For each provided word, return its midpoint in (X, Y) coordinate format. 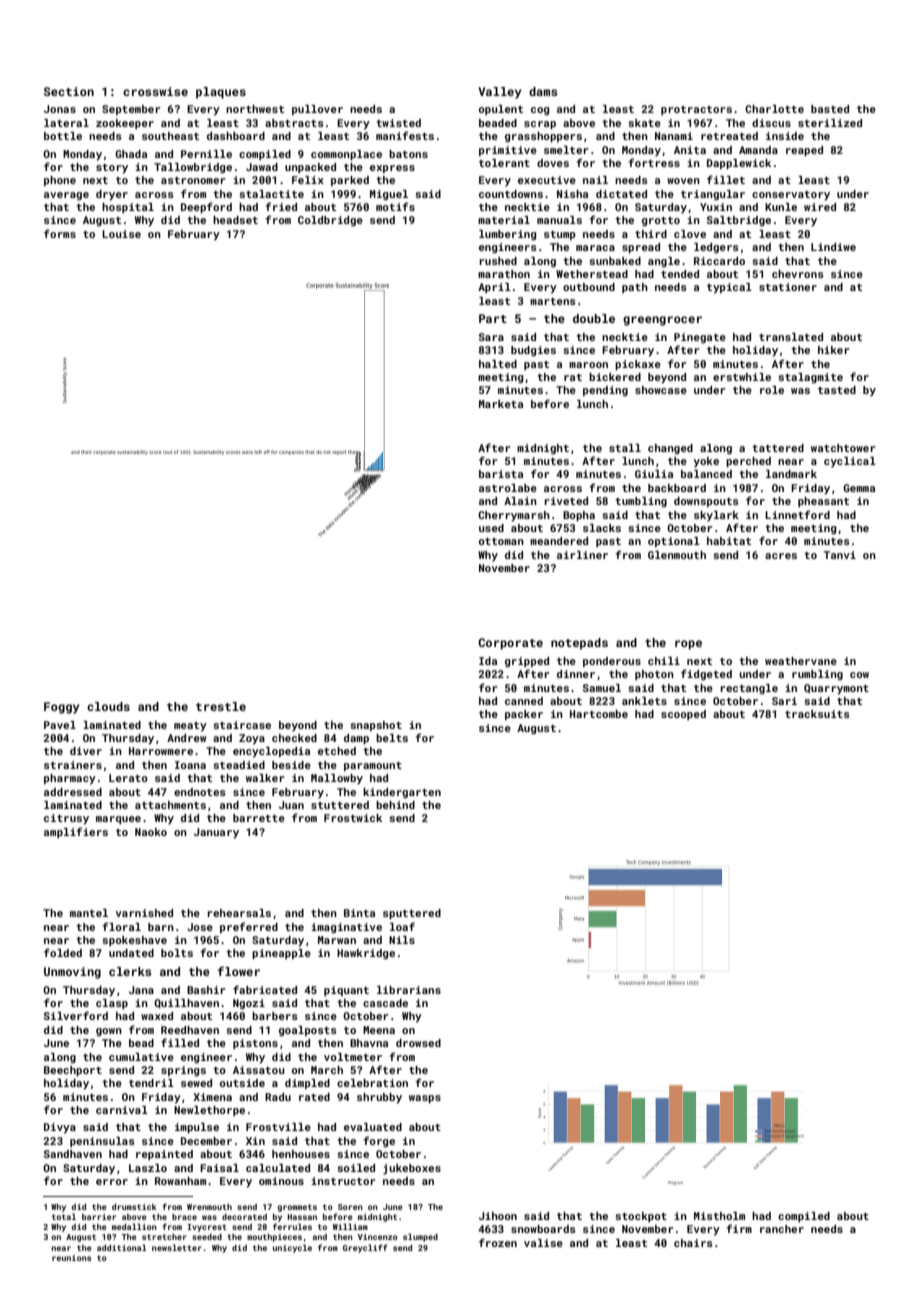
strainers (73, 765)
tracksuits (817, 714)
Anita (690, 150)
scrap (540, 125)
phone (60, 181)
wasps (425, 1099)
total (64, 1216)
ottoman (501, 541)
